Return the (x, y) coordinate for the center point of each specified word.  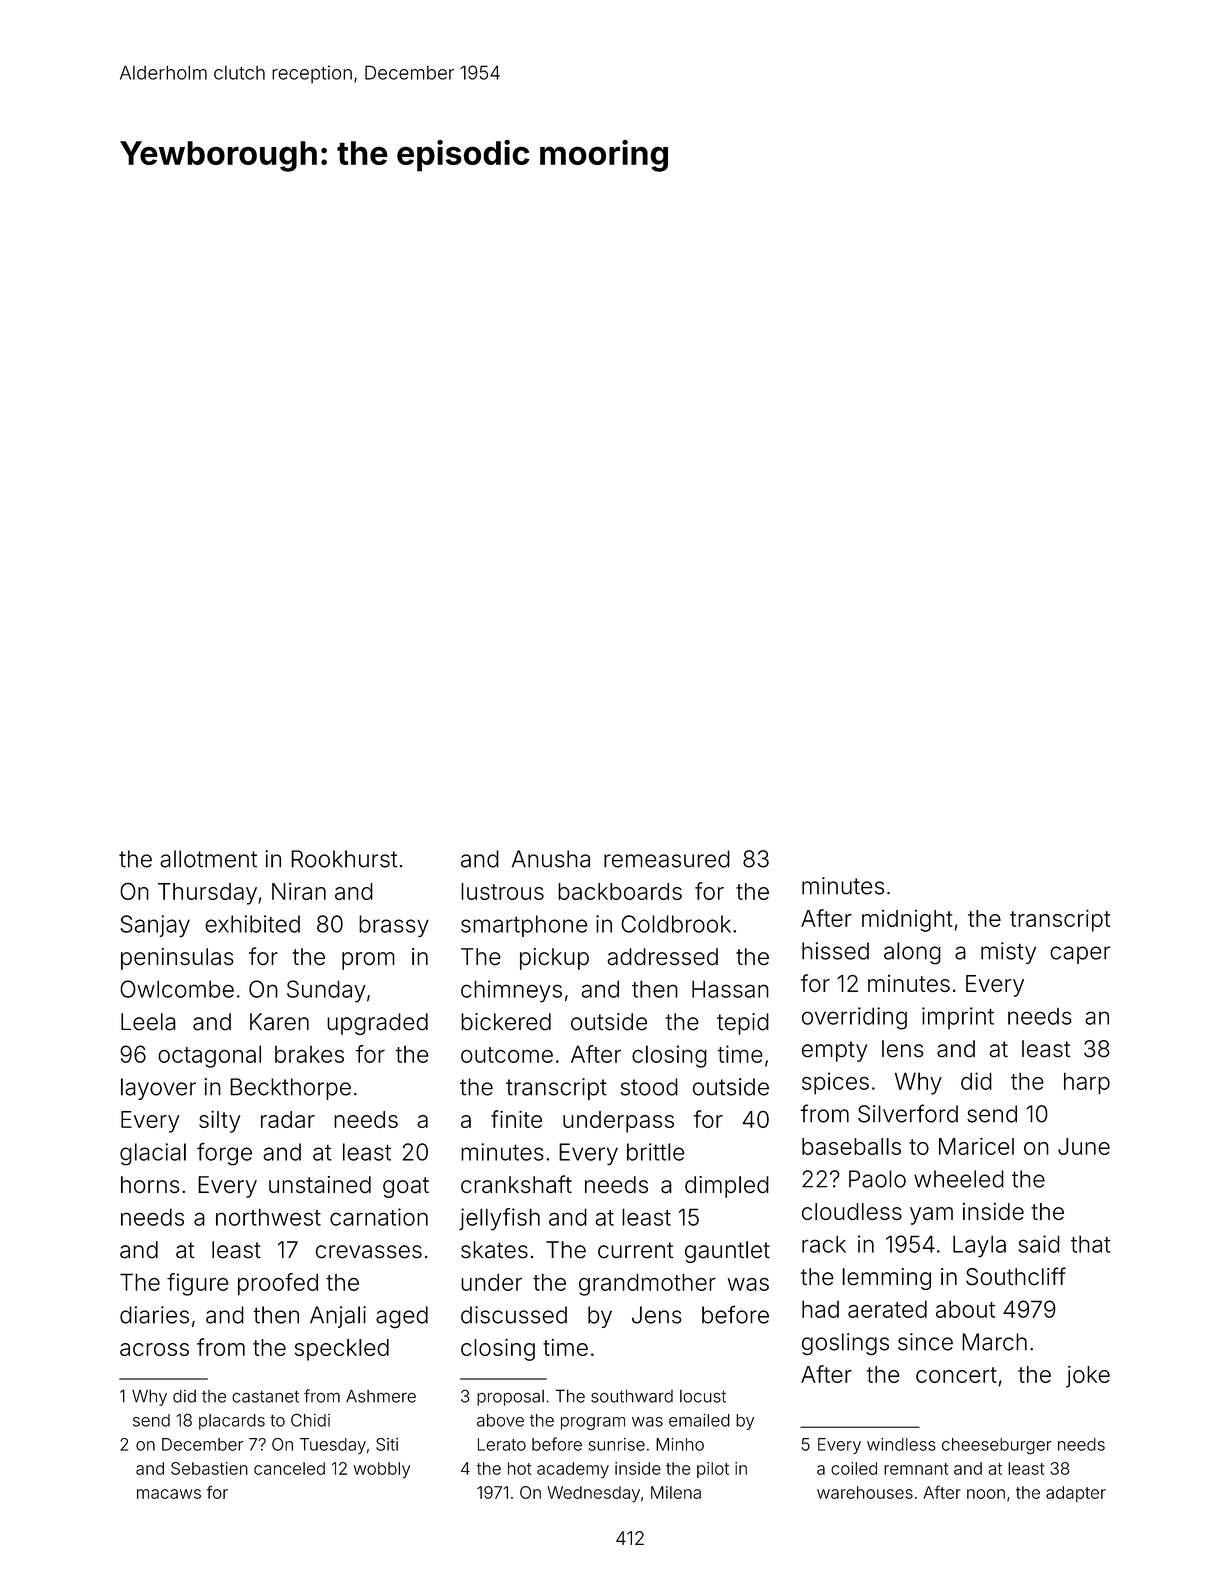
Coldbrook (676, 924)
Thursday (207, 894)
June (1084, 1146)
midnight (907, 921)
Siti (387, 1444)
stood (649, 1087)
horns (150, 1184)
